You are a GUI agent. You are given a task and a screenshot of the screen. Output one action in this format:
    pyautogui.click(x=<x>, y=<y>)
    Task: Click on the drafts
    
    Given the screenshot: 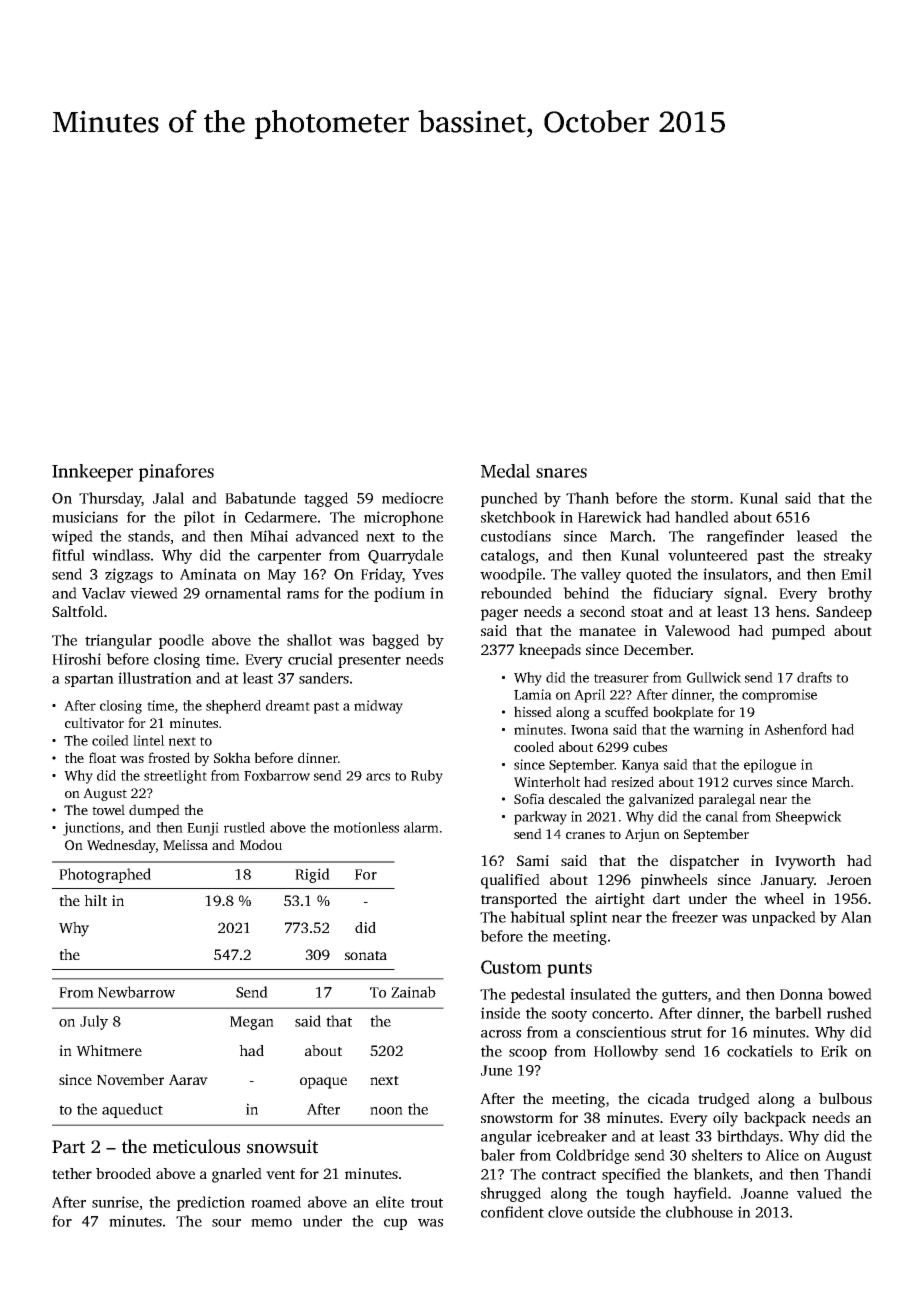 What is the action you would take?
    pyautogui.click(x=814, y=677)
